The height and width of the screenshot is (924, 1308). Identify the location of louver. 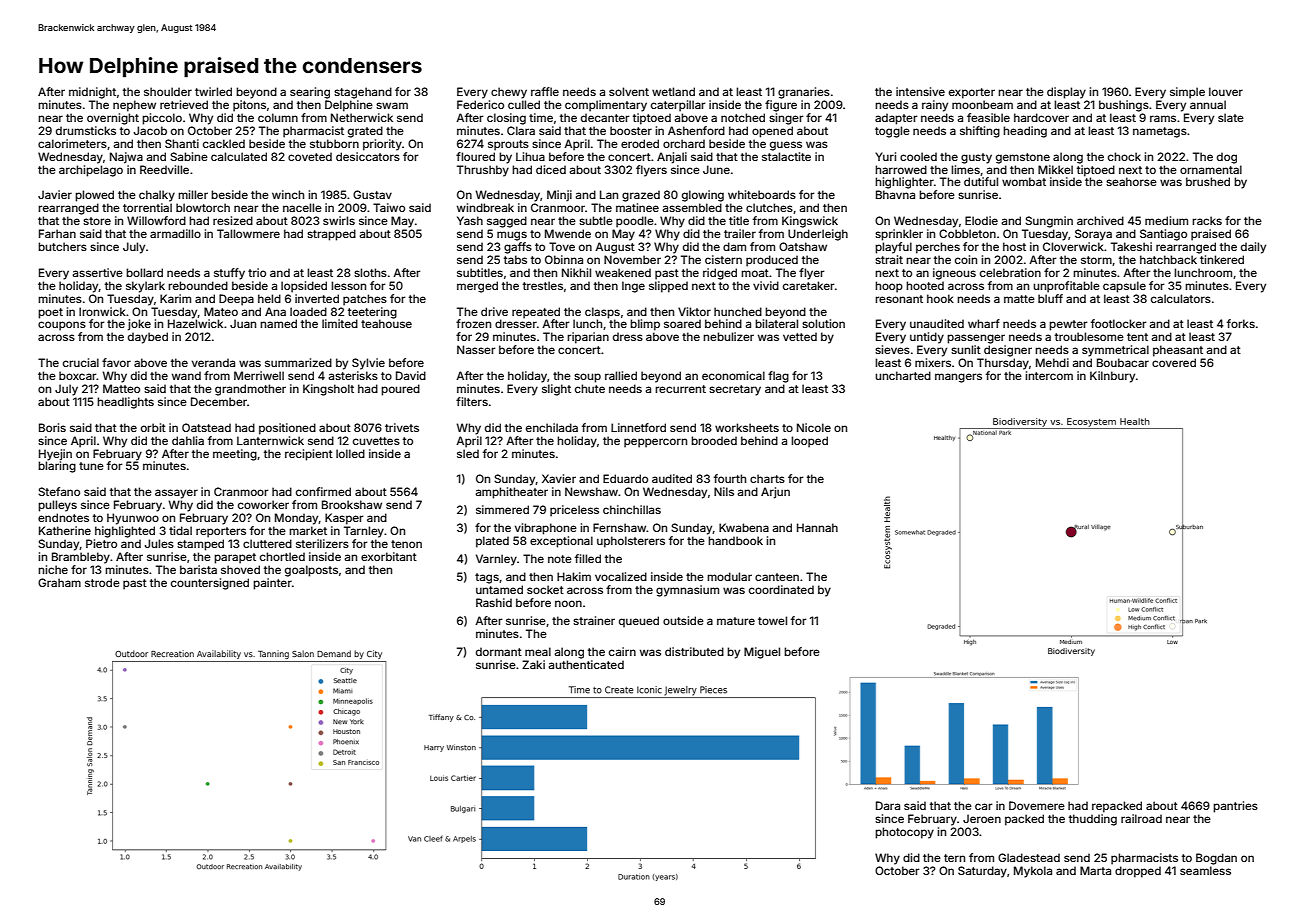
(1226, 91).
